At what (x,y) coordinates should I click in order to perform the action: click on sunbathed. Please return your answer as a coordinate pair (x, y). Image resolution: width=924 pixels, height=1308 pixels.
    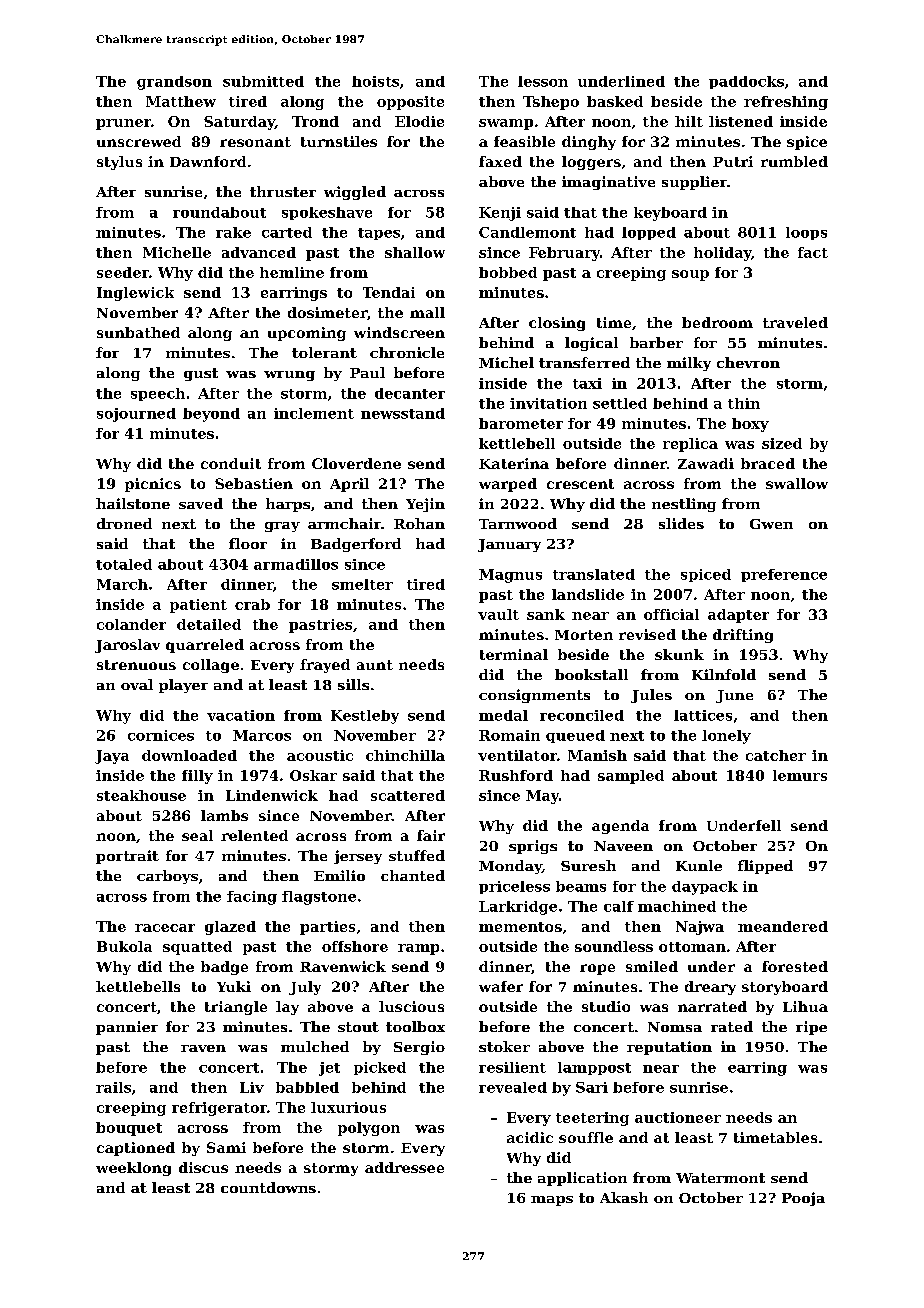
    Looking at the image, I should click on (138, 332).
